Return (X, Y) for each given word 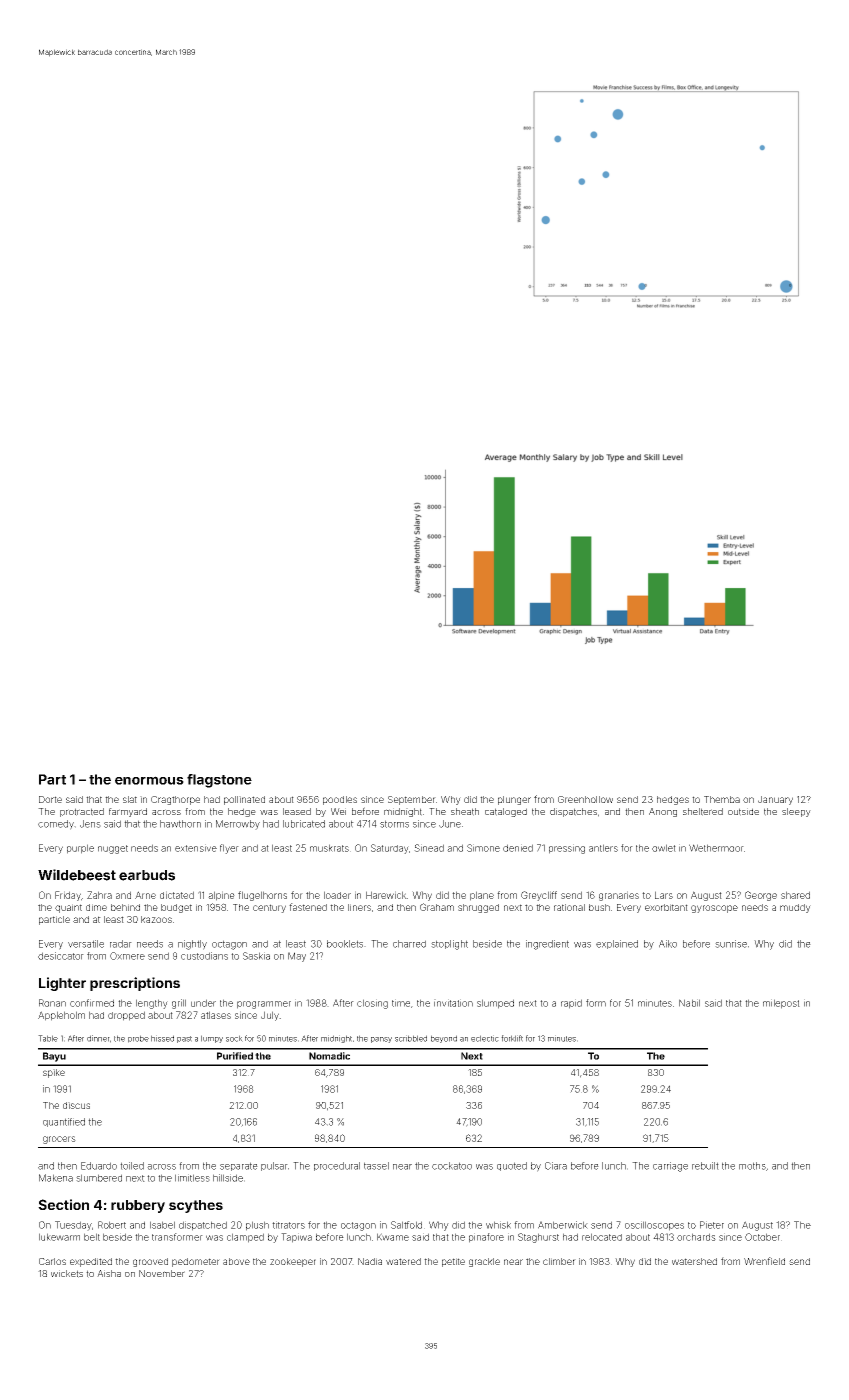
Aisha (109, 1273)
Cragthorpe (175, 800)
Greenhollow (585, 799)
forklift (512, 1038)
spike (54, 1073)
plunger (514, 800)
